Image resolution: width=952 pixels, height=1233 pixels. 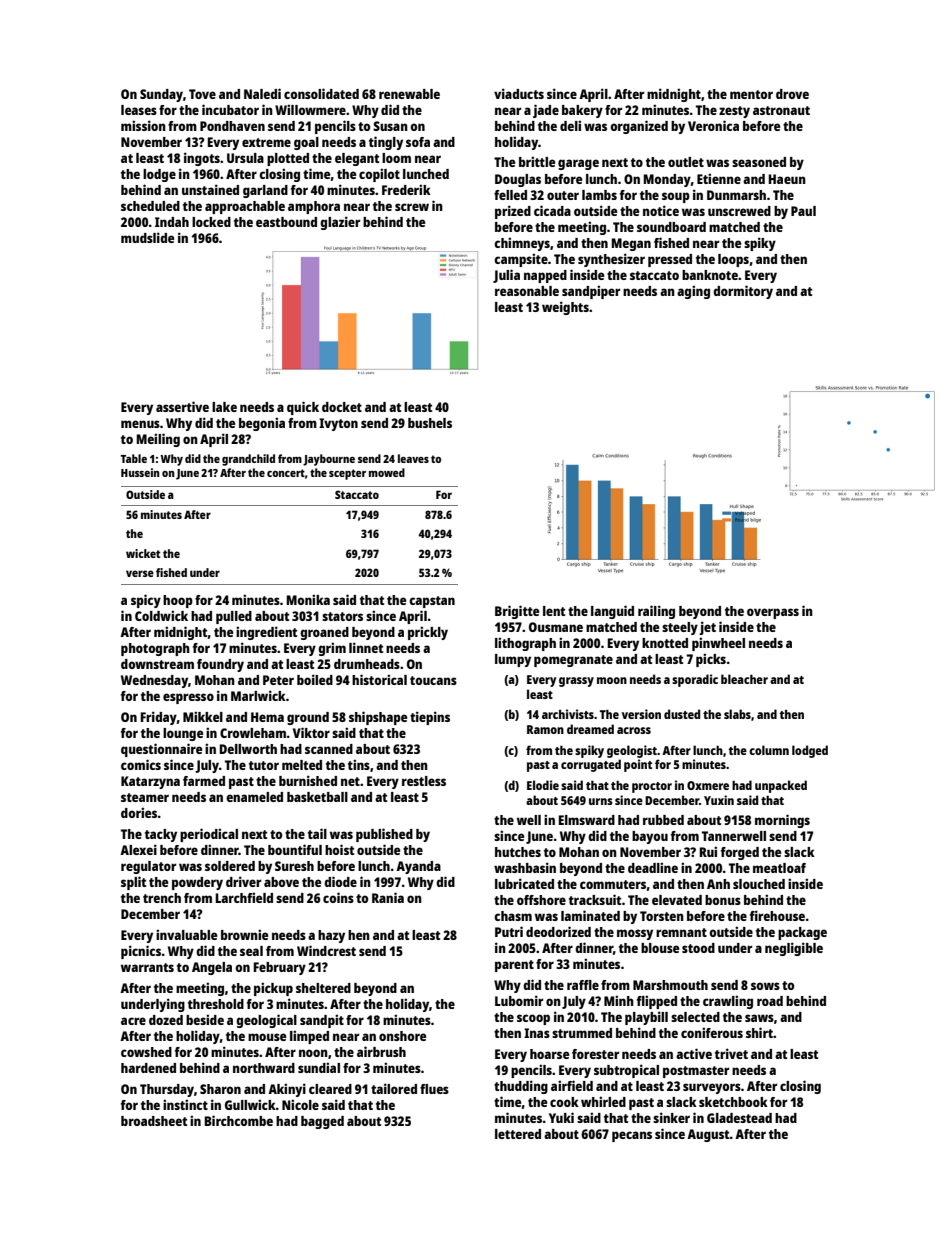 What do you see at coordinates (402, 1036) in the screenshot?
I see `onshore` at bounding box center [402, 1036].
